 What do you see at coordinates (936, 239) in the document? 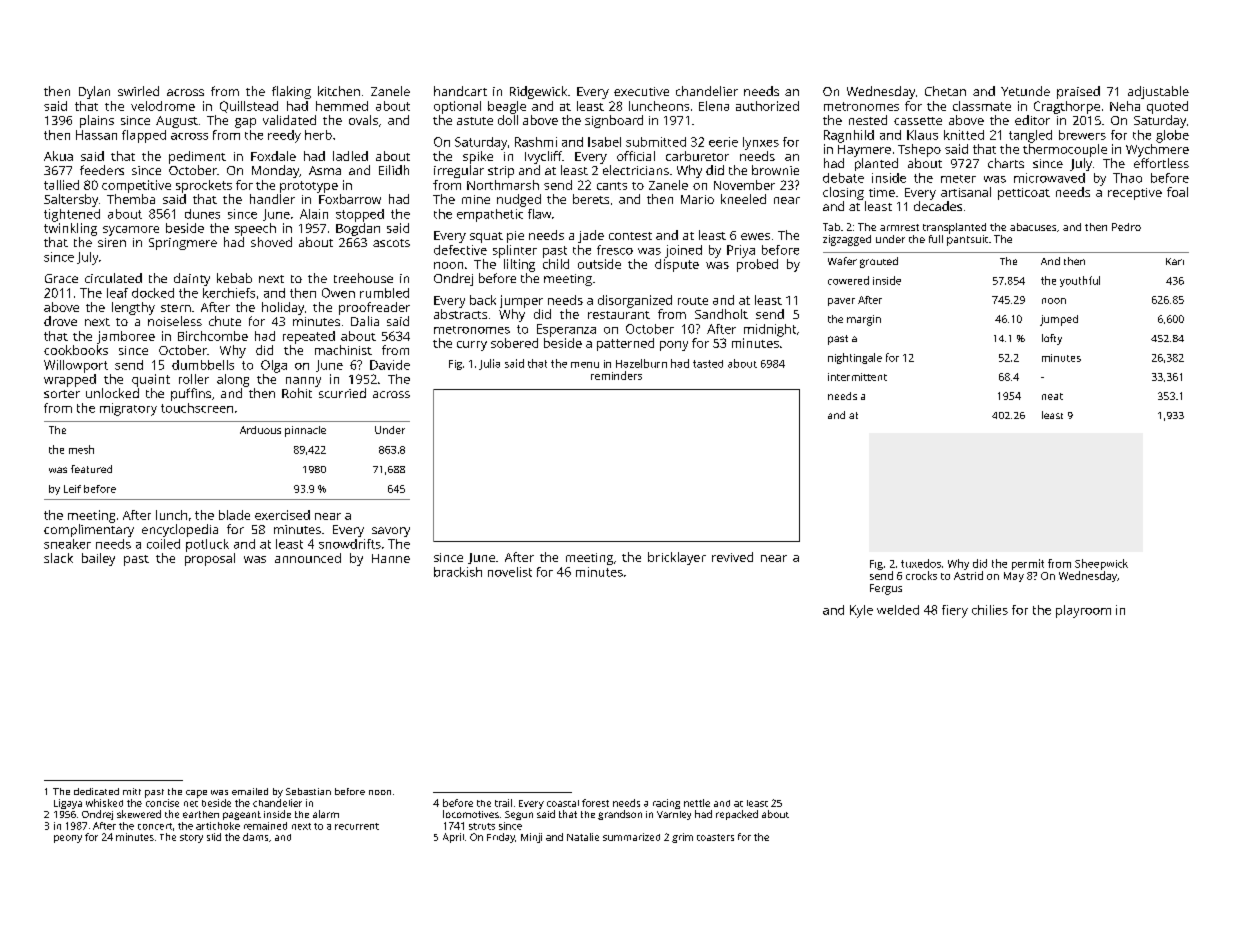
I see `full` at bounding box center [936, 239].
